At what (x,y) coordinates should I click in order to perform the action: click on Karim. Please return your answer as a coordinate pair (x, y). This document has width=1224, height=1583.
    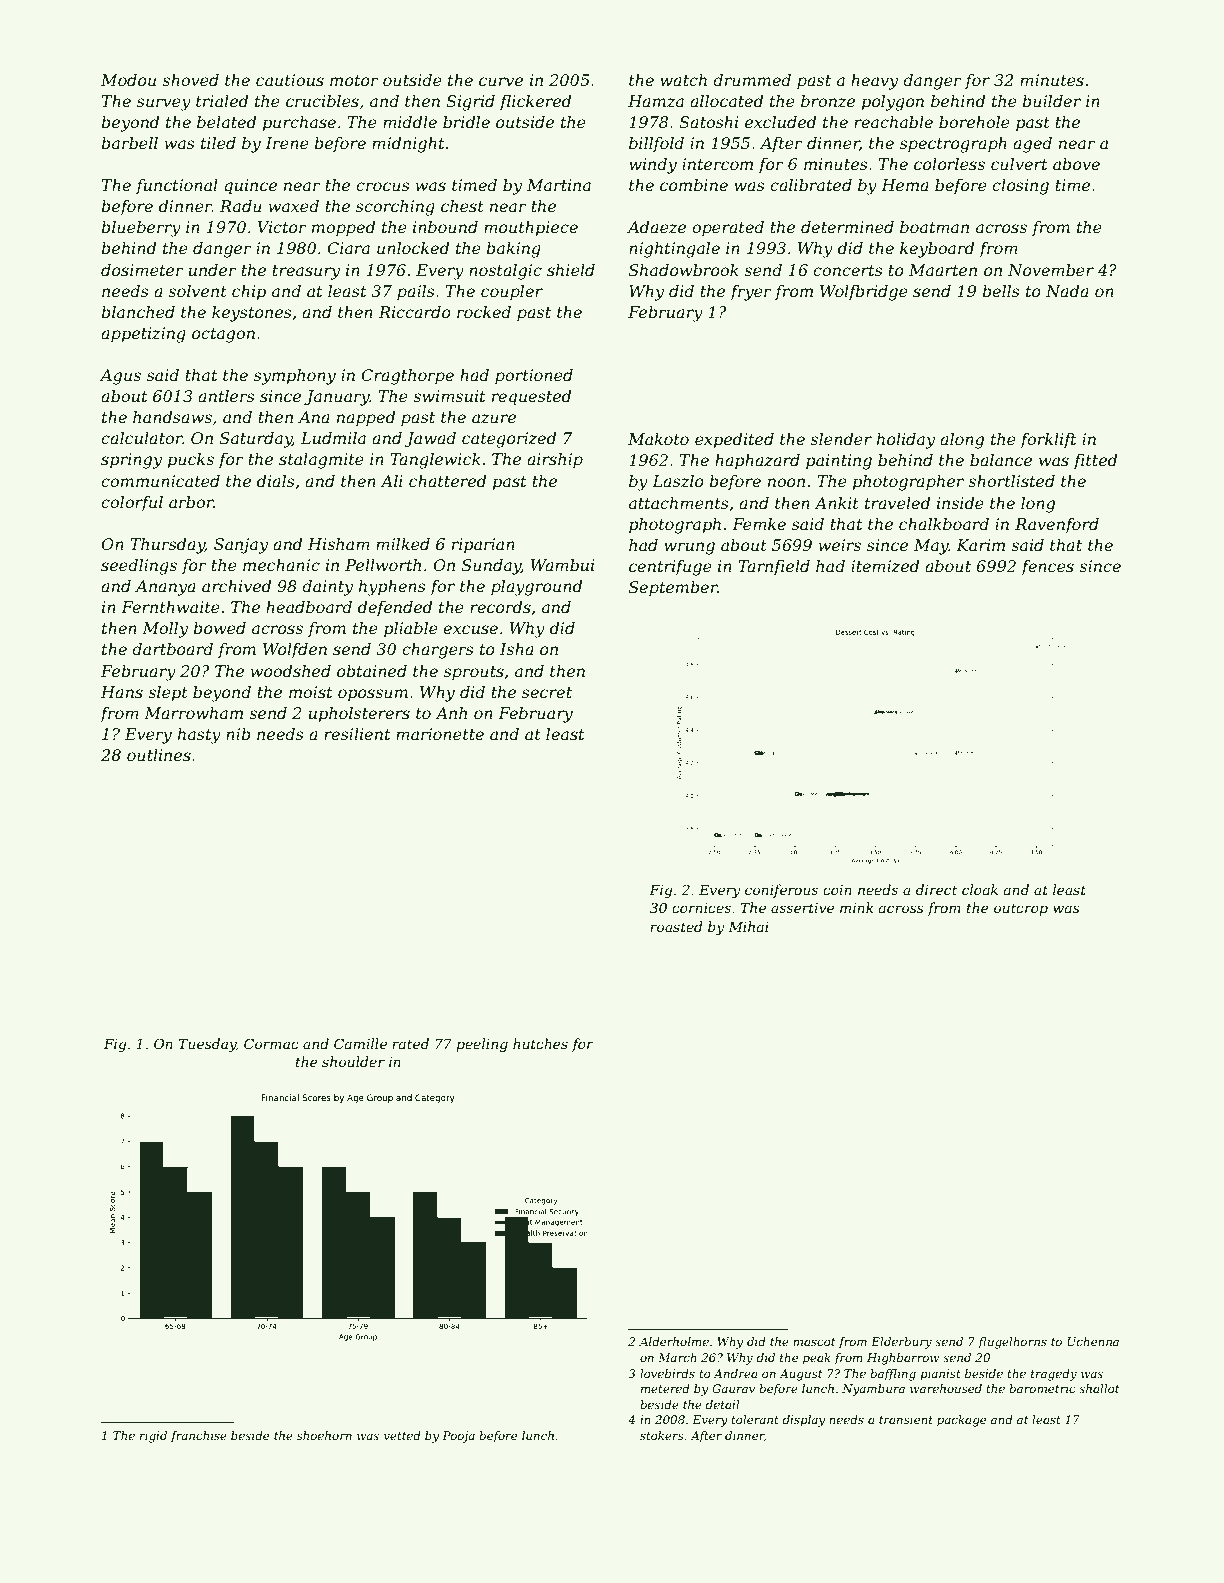
    Looking at the image, I should click on (980, 545).
